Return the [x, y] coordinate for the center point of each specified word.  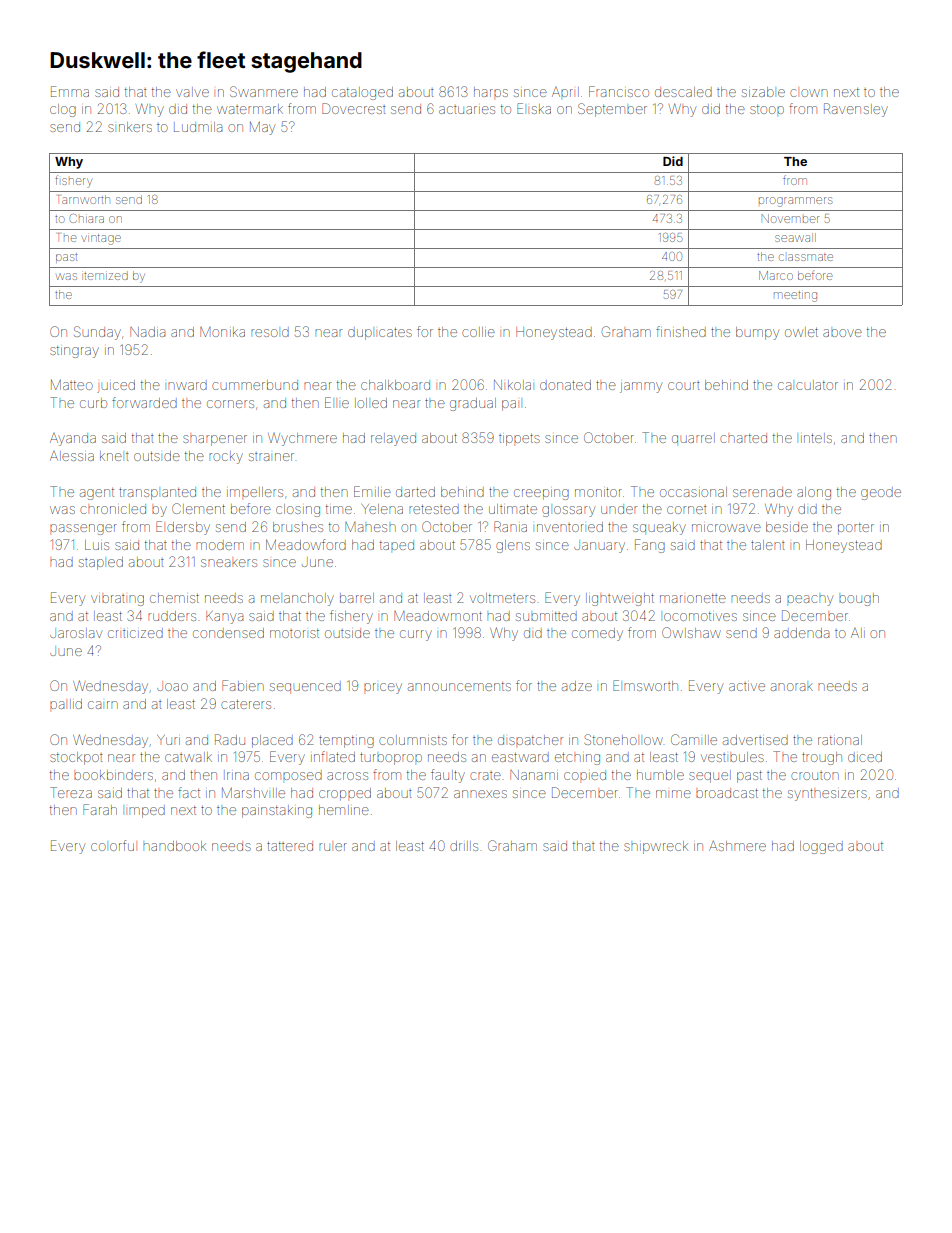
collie [478, 332]
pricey [383, 688]
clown [809, 93]
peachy [810, 600]
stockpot [76, 758]
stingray [74, 352]
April [565, 92]
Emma [70, 91]
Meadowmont [438, 616]
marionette [693, 598]
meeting [795, 297]
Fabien [243, 685]
